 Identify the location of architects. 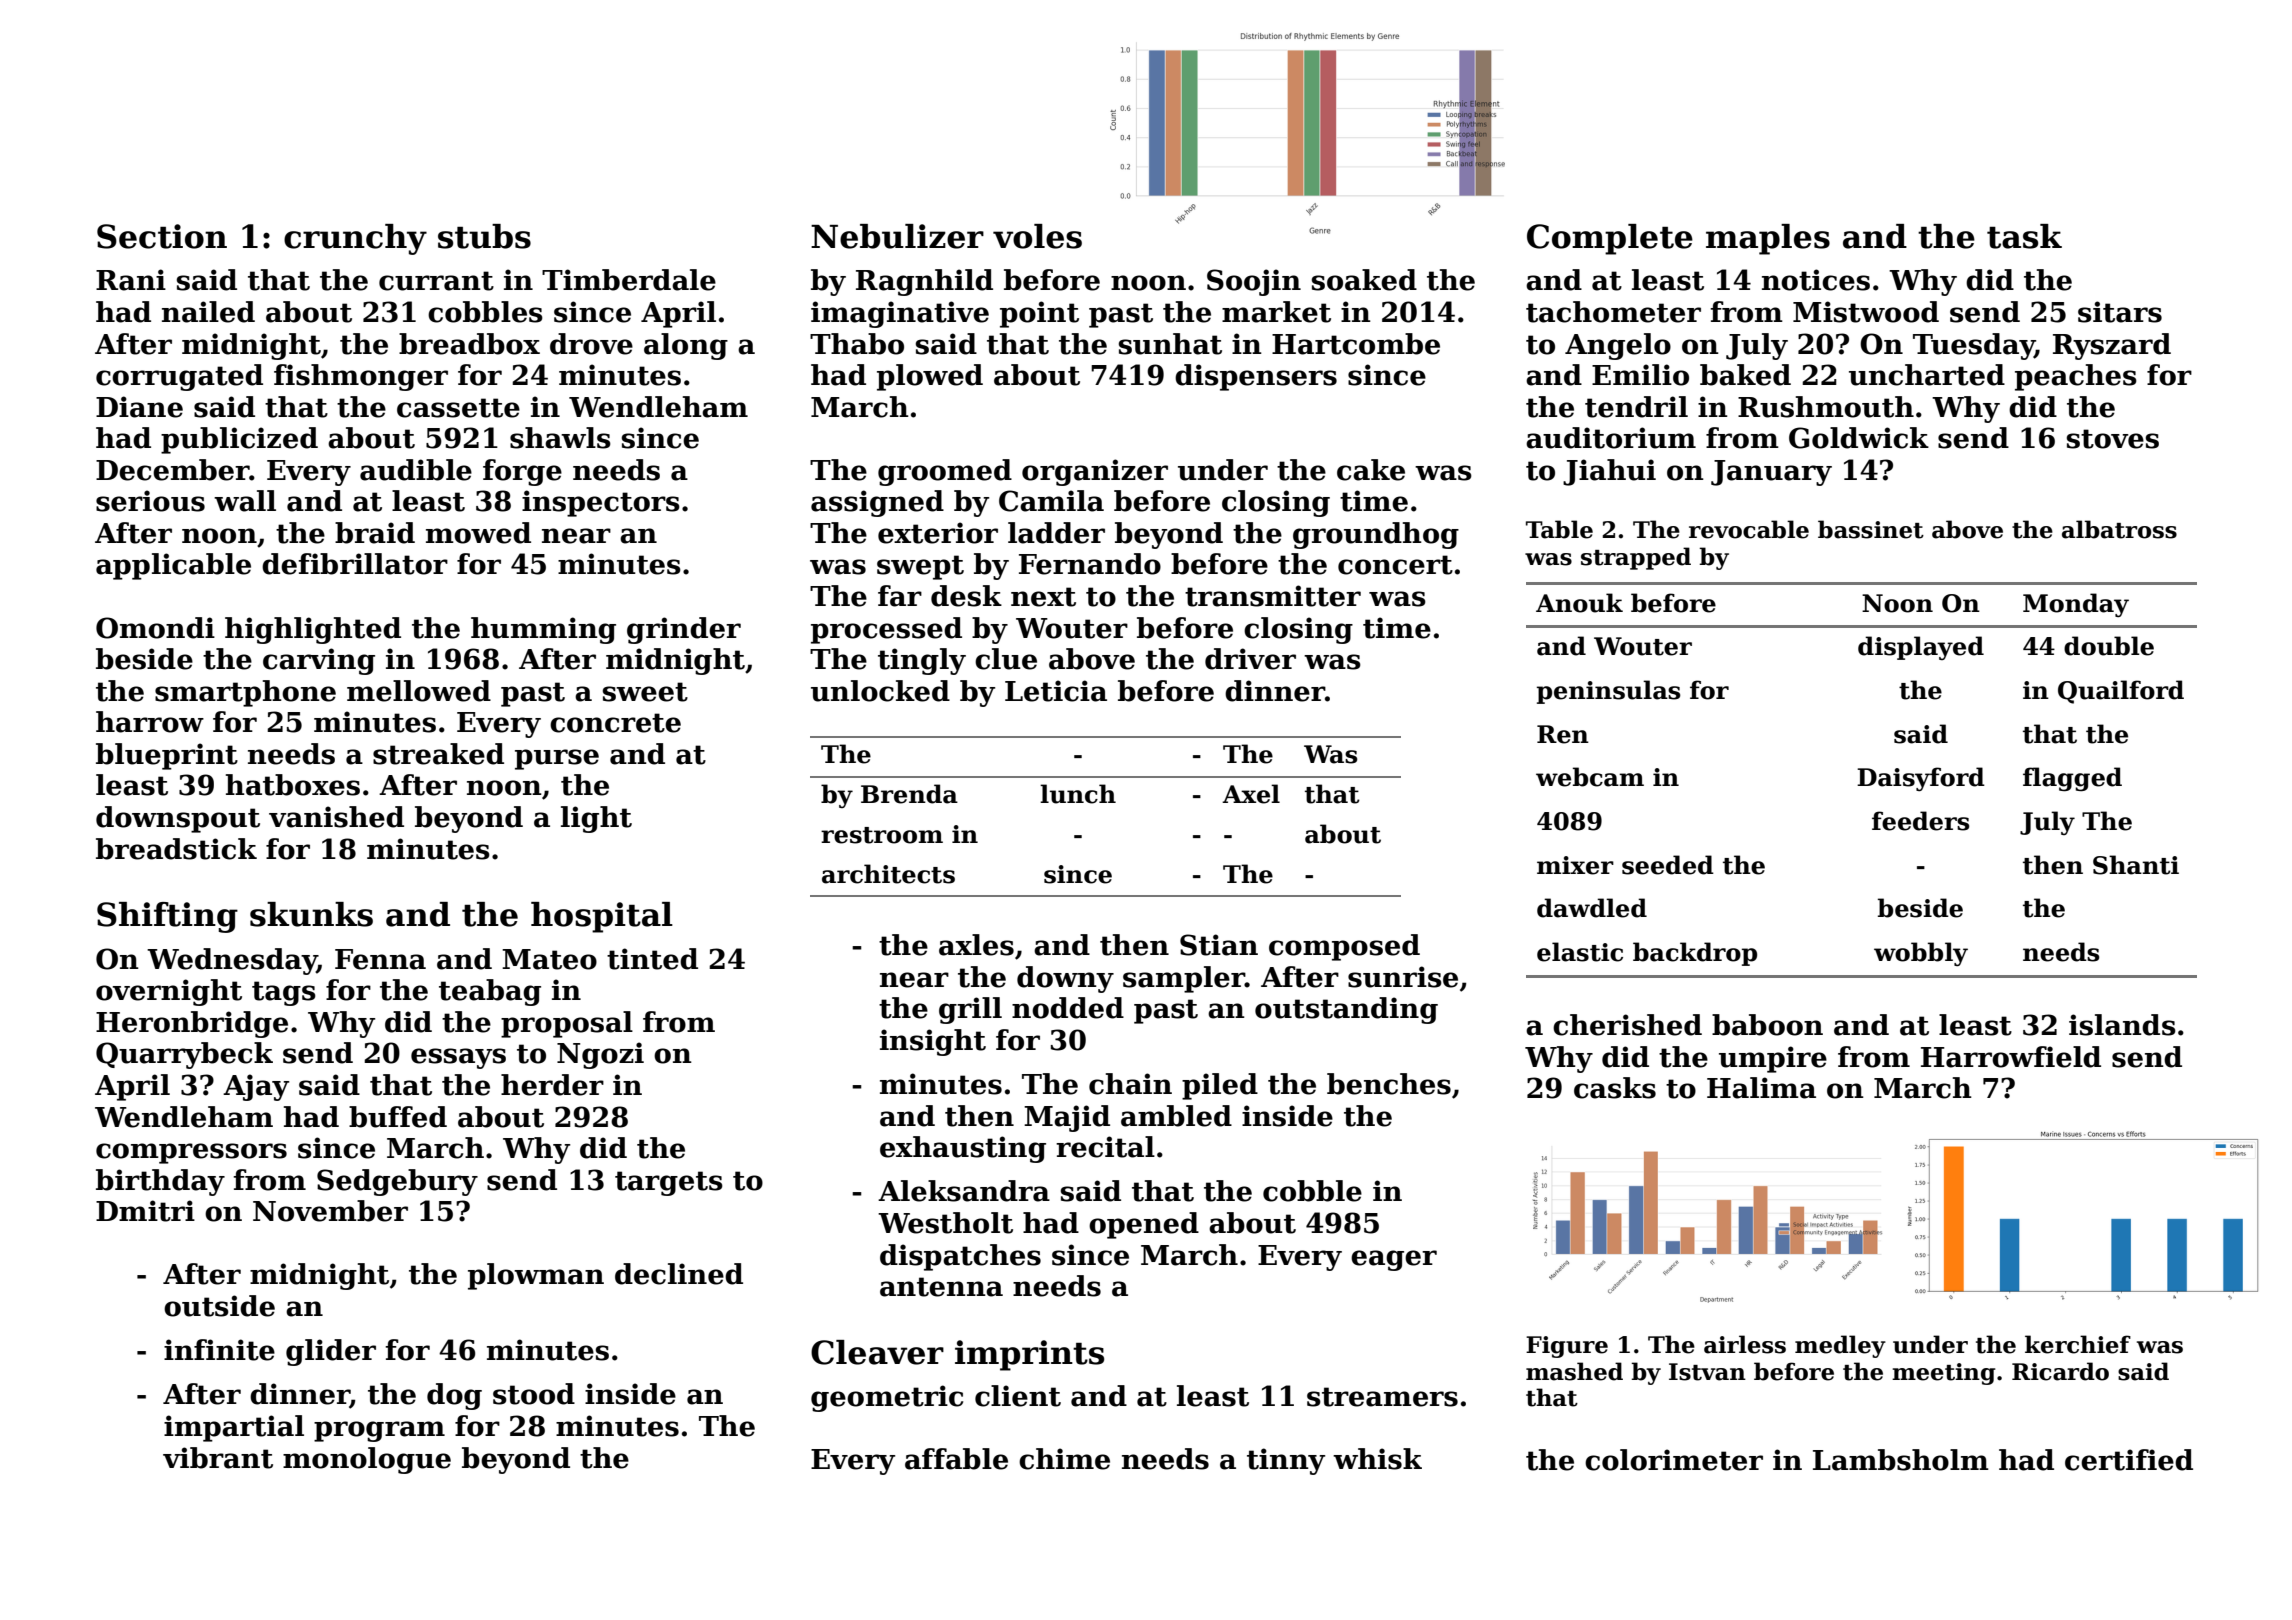
(888, 874).
